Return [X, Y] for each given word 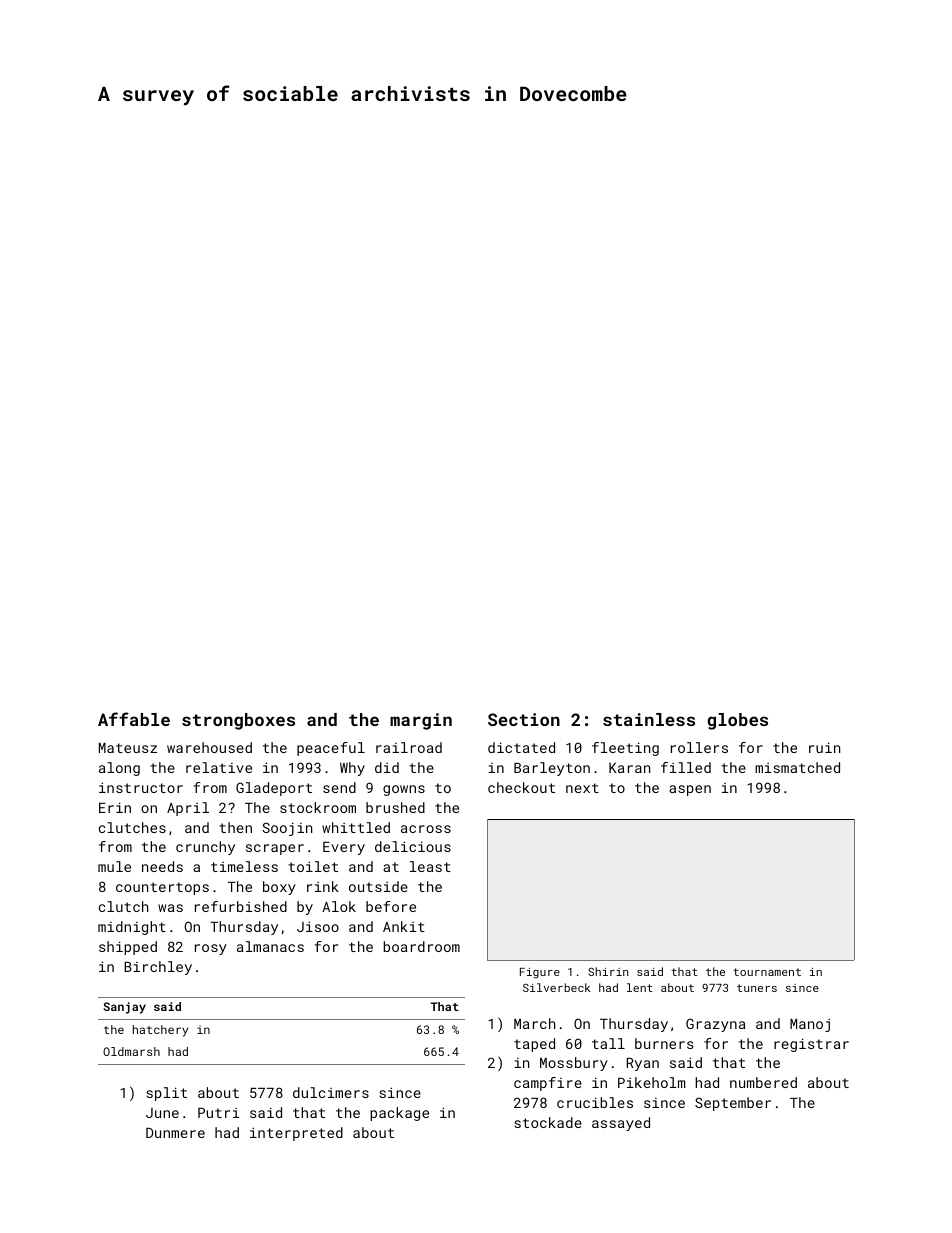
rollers [699, 747]
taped [534, 1045]
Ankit [404, 926]
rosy [211, 949]
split [166, 1094]
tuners [757, 988]
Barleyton [552, 769]
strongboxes [238, 721]
